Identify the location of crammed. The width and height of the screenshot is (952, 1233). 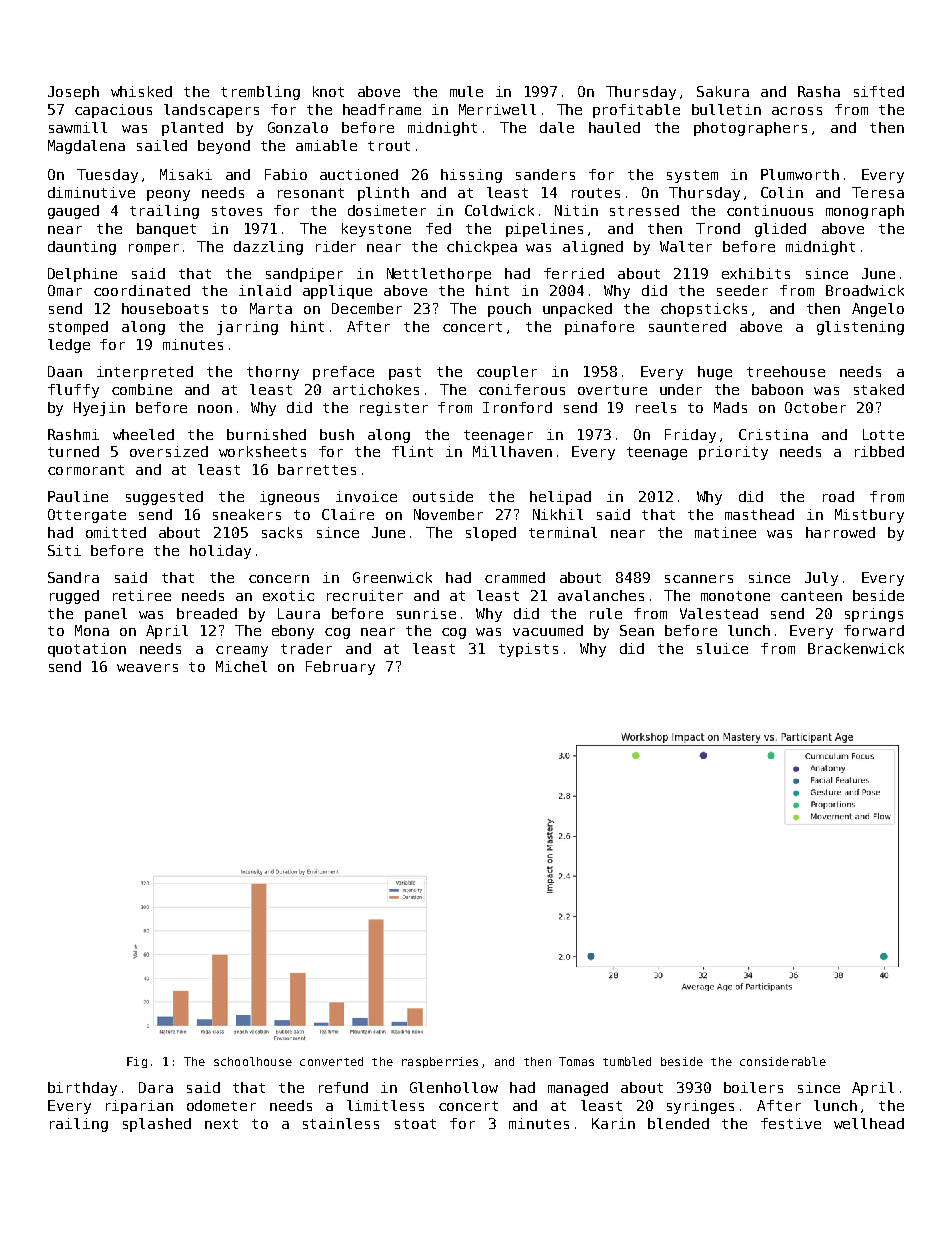
(515, 577).
